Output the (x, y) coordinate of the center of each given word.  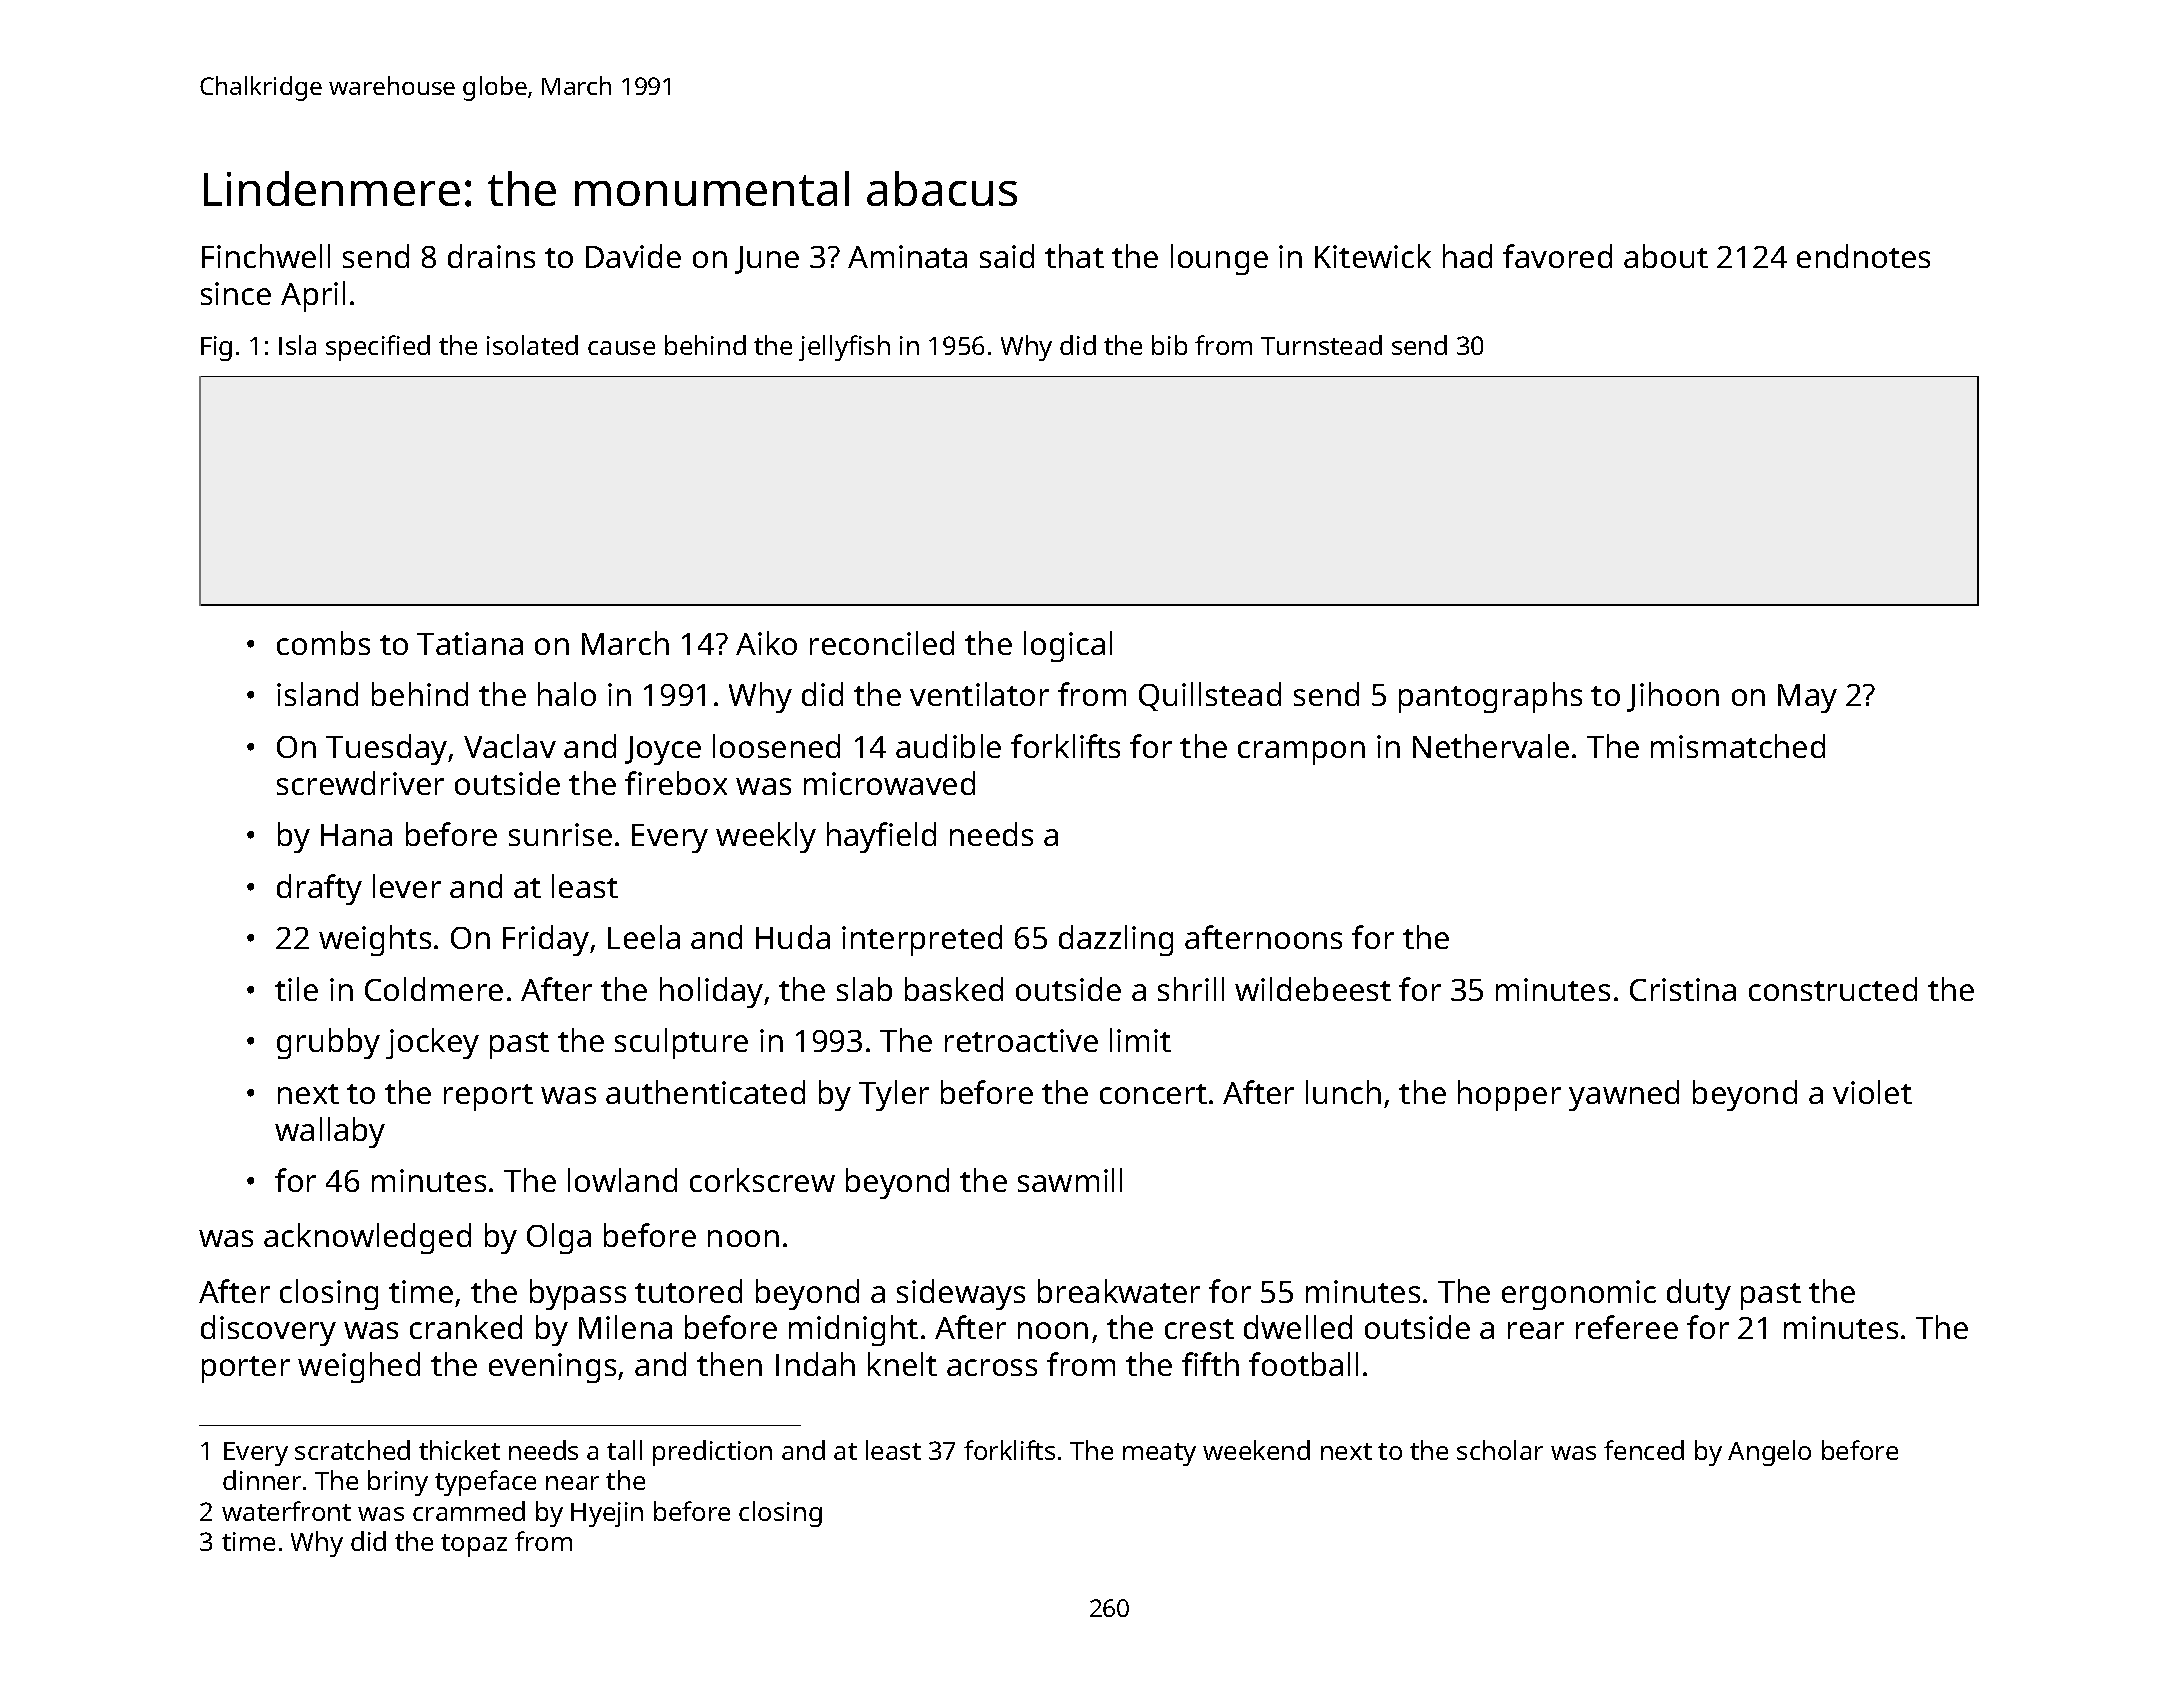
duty (1699, 1294)
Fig (216, 348)
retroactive (1021, 1040)
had (1467, 256)
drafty (319, 889)
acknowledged (367, 1238)
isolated (532, 345)
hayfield (881, 837)
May (1807, 698)
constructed (1833, 989)
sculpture (681, 1043)
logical (1068, 646)
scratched (352, 1450)
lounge (1219, 259)
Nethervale (1491, 746)
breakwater (1119, 1291)
